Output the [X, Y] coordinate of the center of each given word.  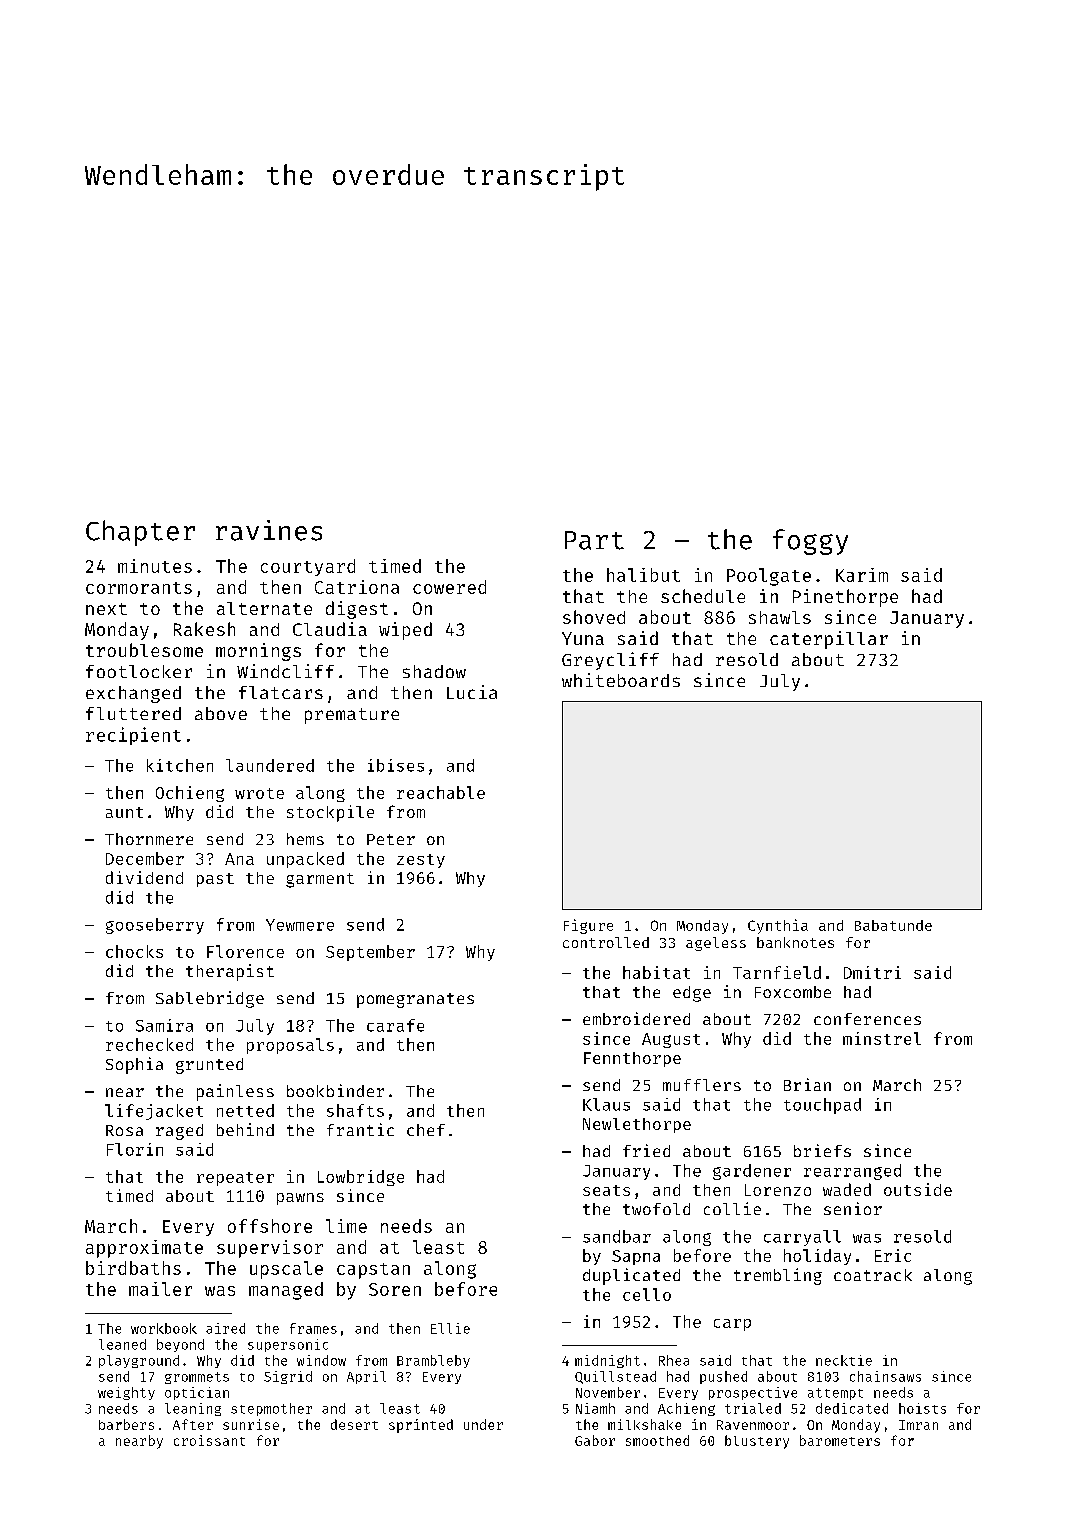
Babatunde [893, 925]
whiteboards [621, 680]
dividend [144, 877]
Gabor [595, 1440]
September [370, 953]
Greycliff [610, 661]
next [106, 609]
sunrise [251, 1424]
